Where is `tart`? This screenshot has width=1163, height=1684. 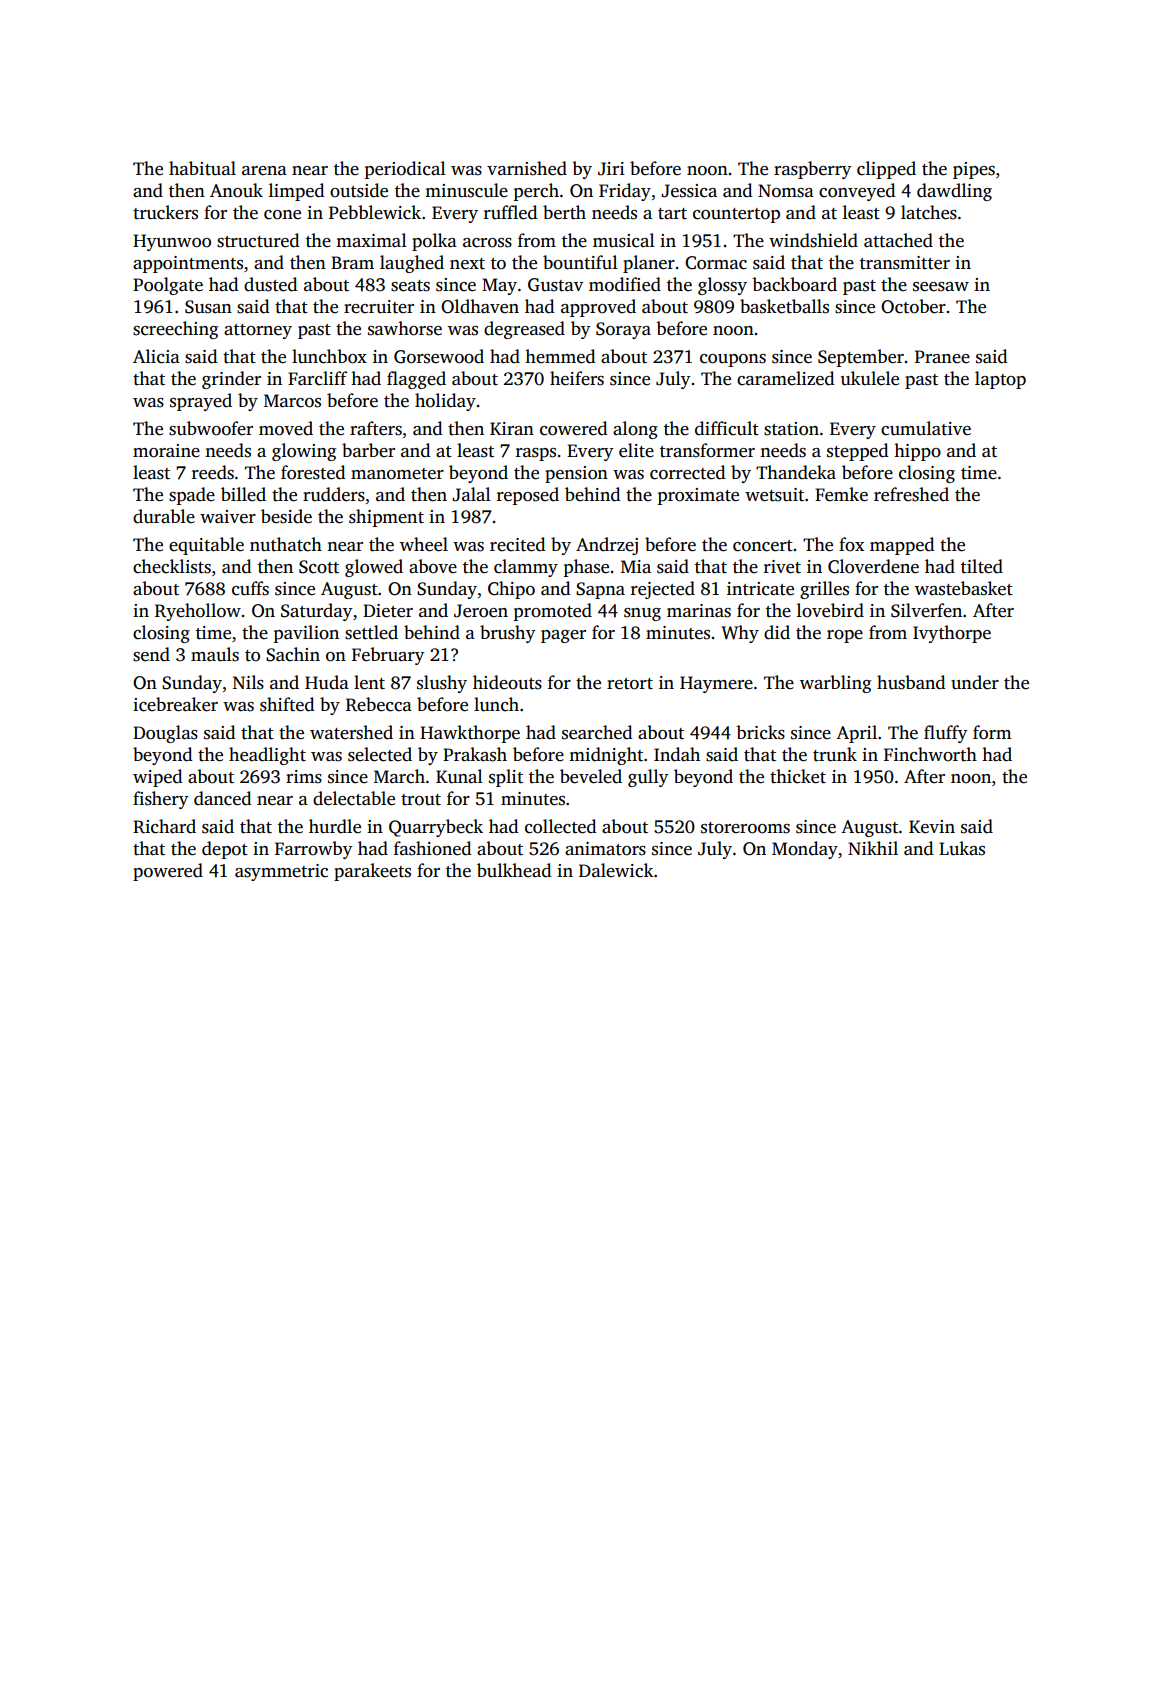
tart is located at coordinates (672, 214).
